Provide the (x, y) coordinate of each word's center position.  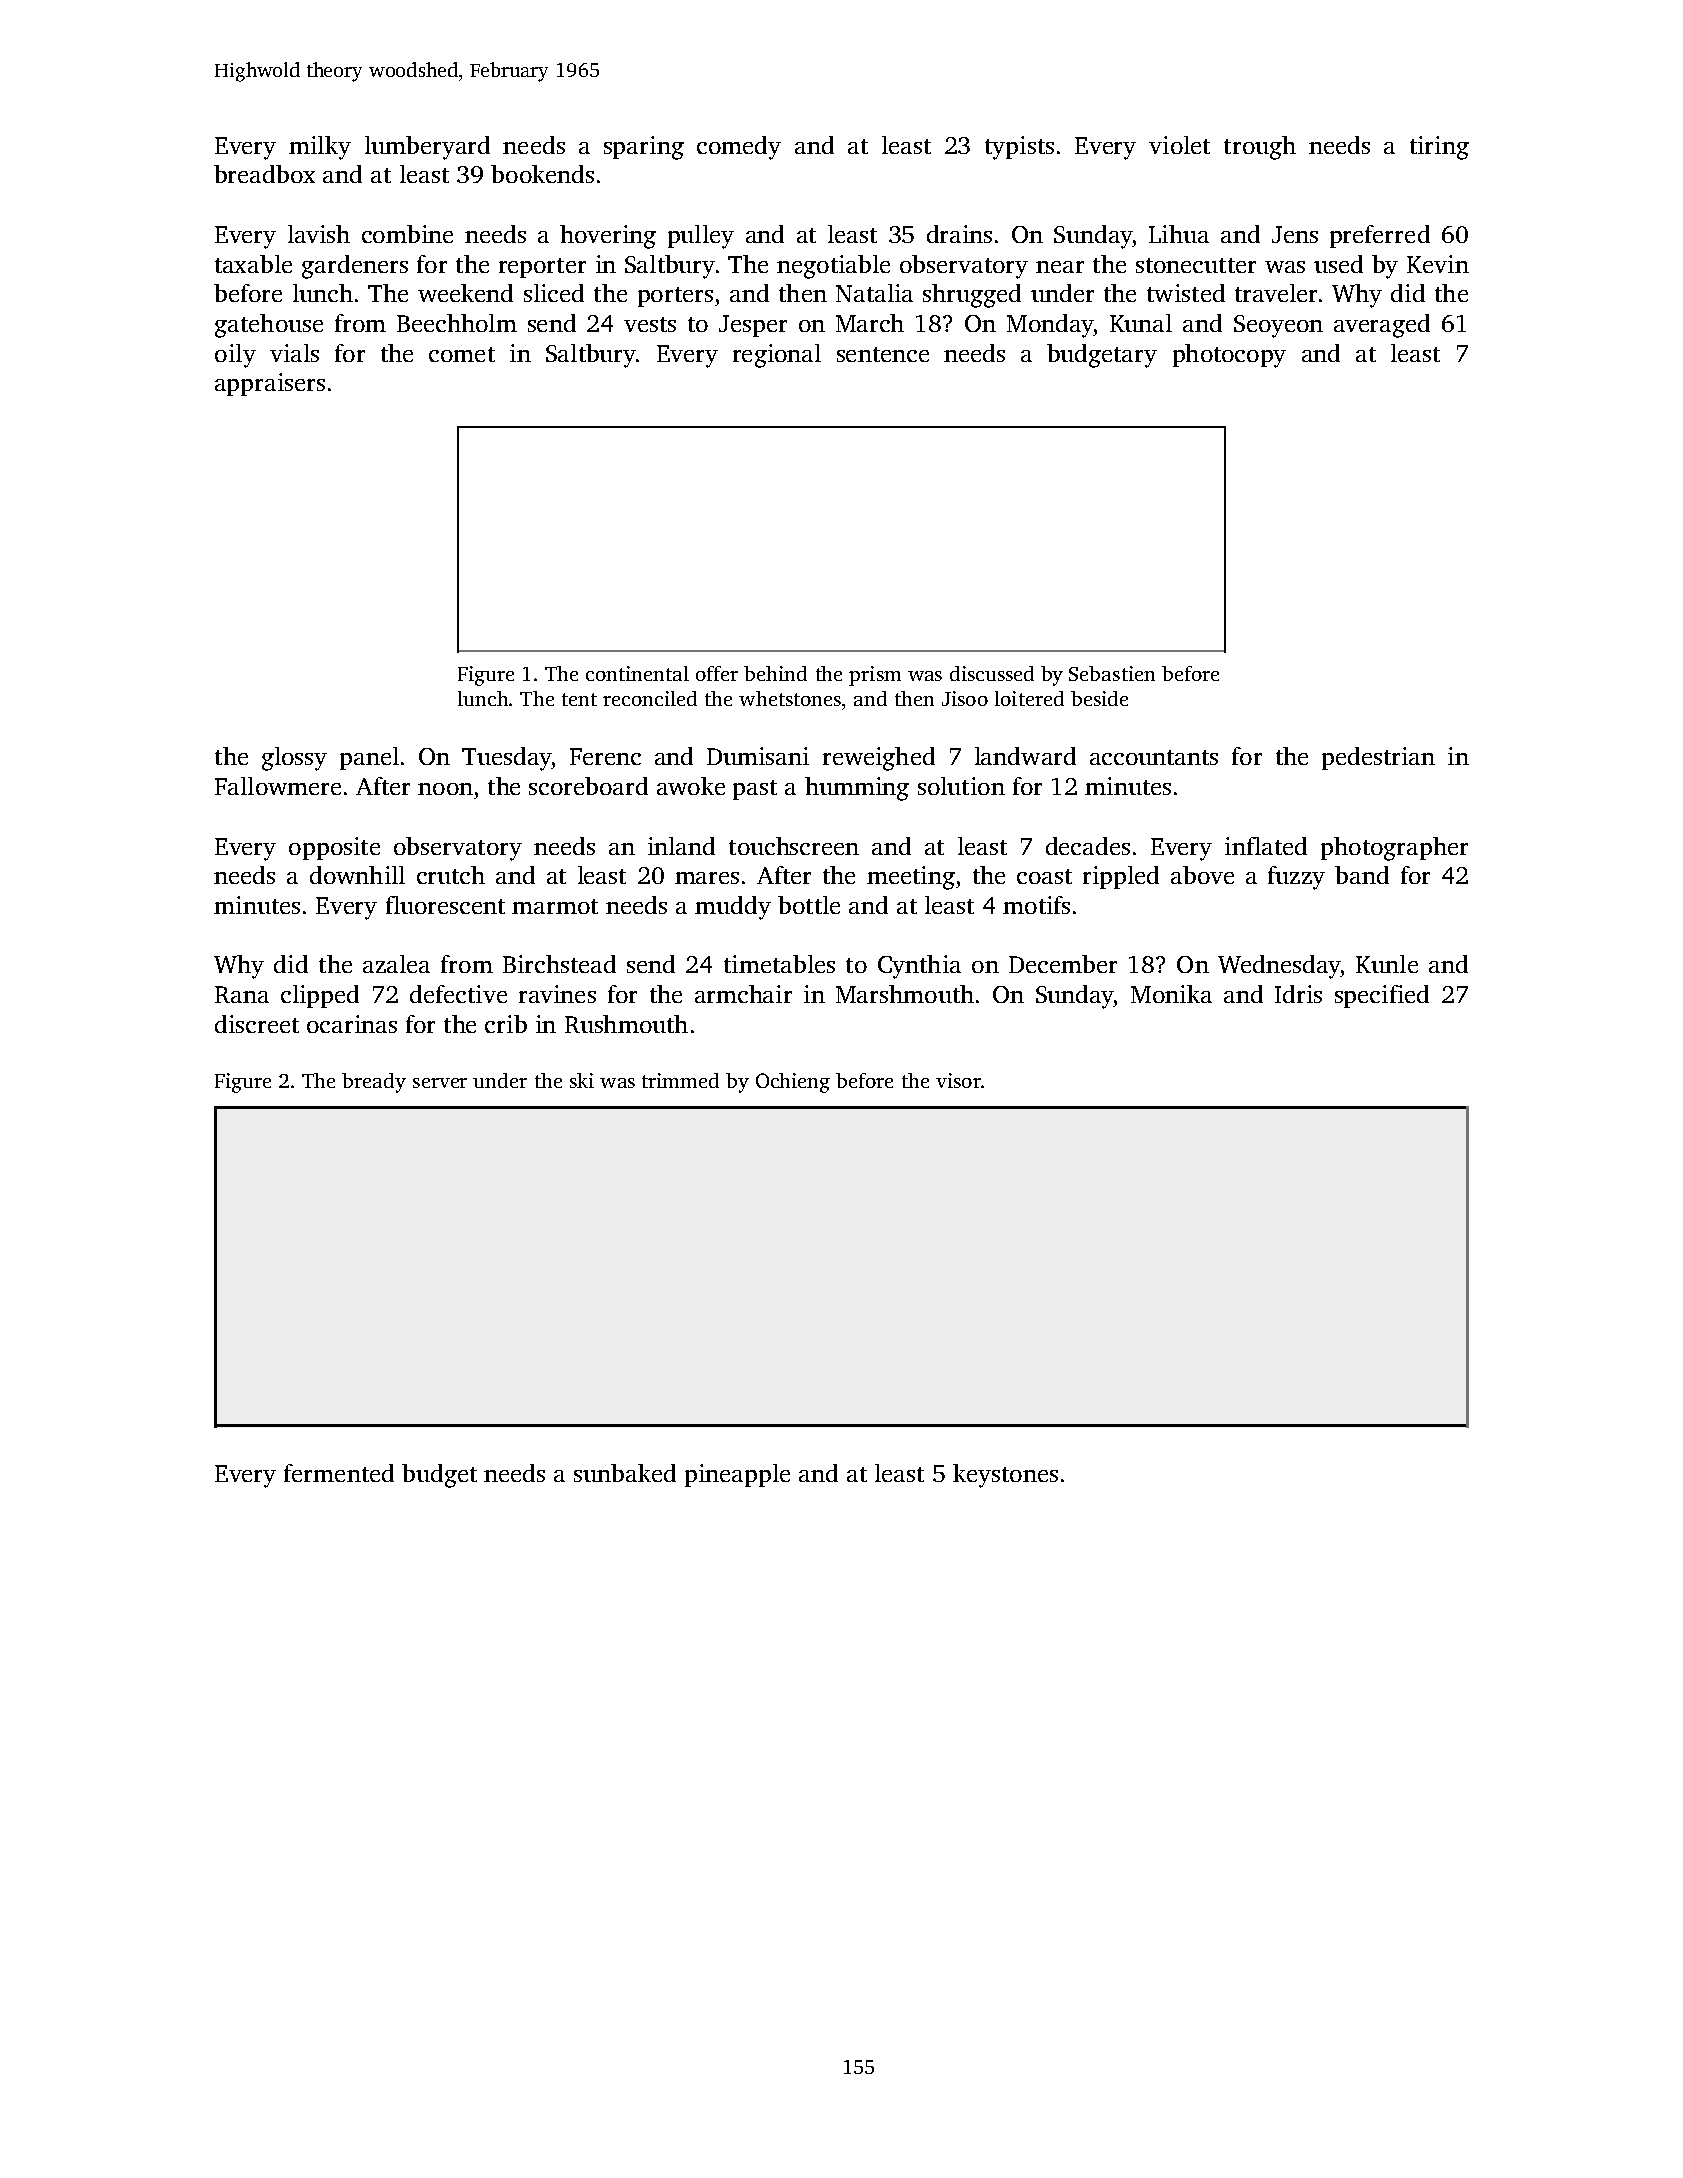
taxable (253, 264)
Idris (1298, 994)
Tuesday (506, 759)
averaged (1382, 326)
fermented (339, 1473)
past (755, 790)
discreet (257, 1024)
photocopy (1229, 356)
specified (1382, 996)
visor (958, 1080)
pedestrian (1378, 758)
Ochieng (793, 1083)
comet (462, 354)
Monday (1050, 326)
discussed (992, 673)
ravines (557, 994)
